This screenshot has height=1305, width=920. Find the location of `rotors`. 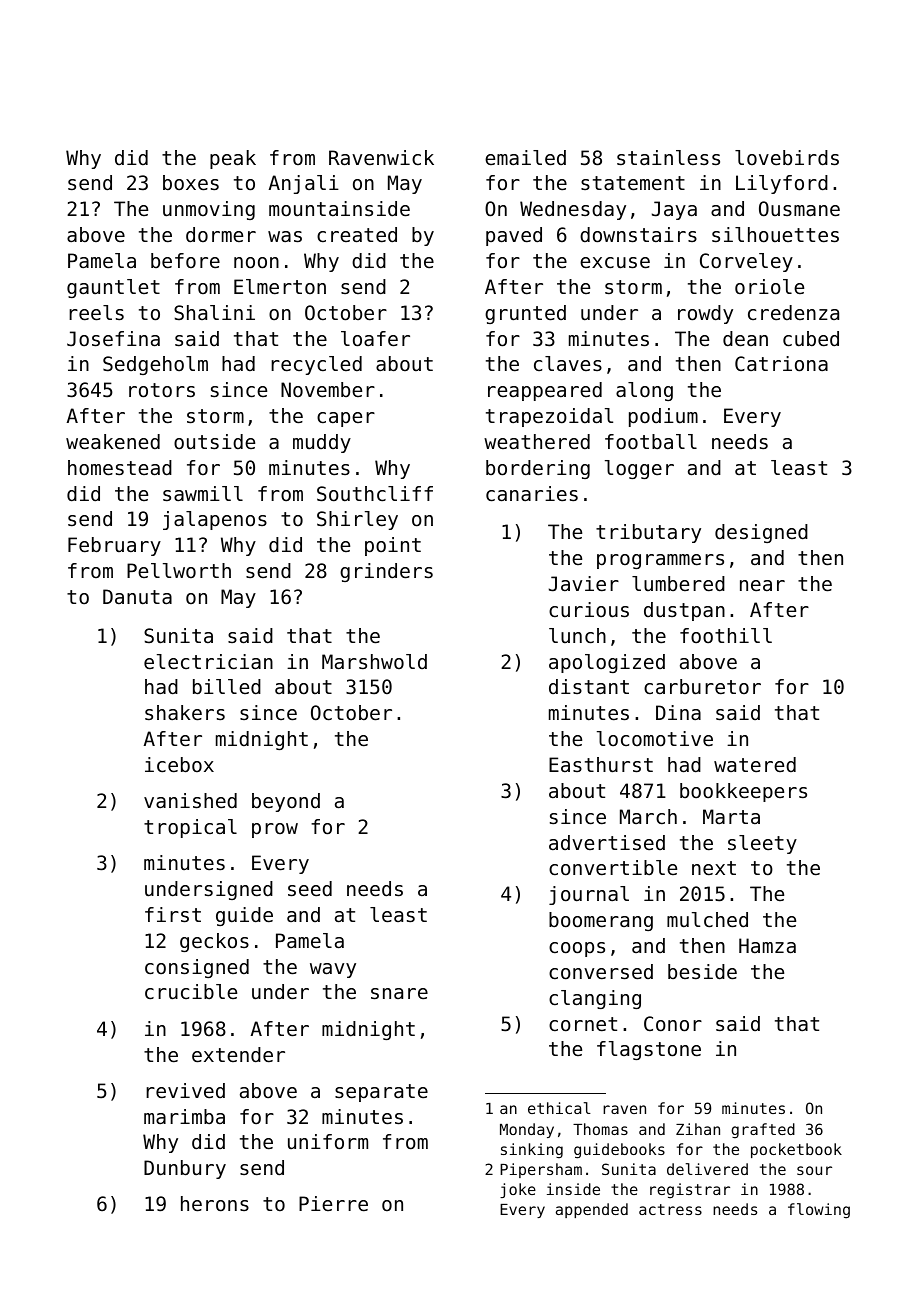

rotors is located at coordinates (162, 390).
